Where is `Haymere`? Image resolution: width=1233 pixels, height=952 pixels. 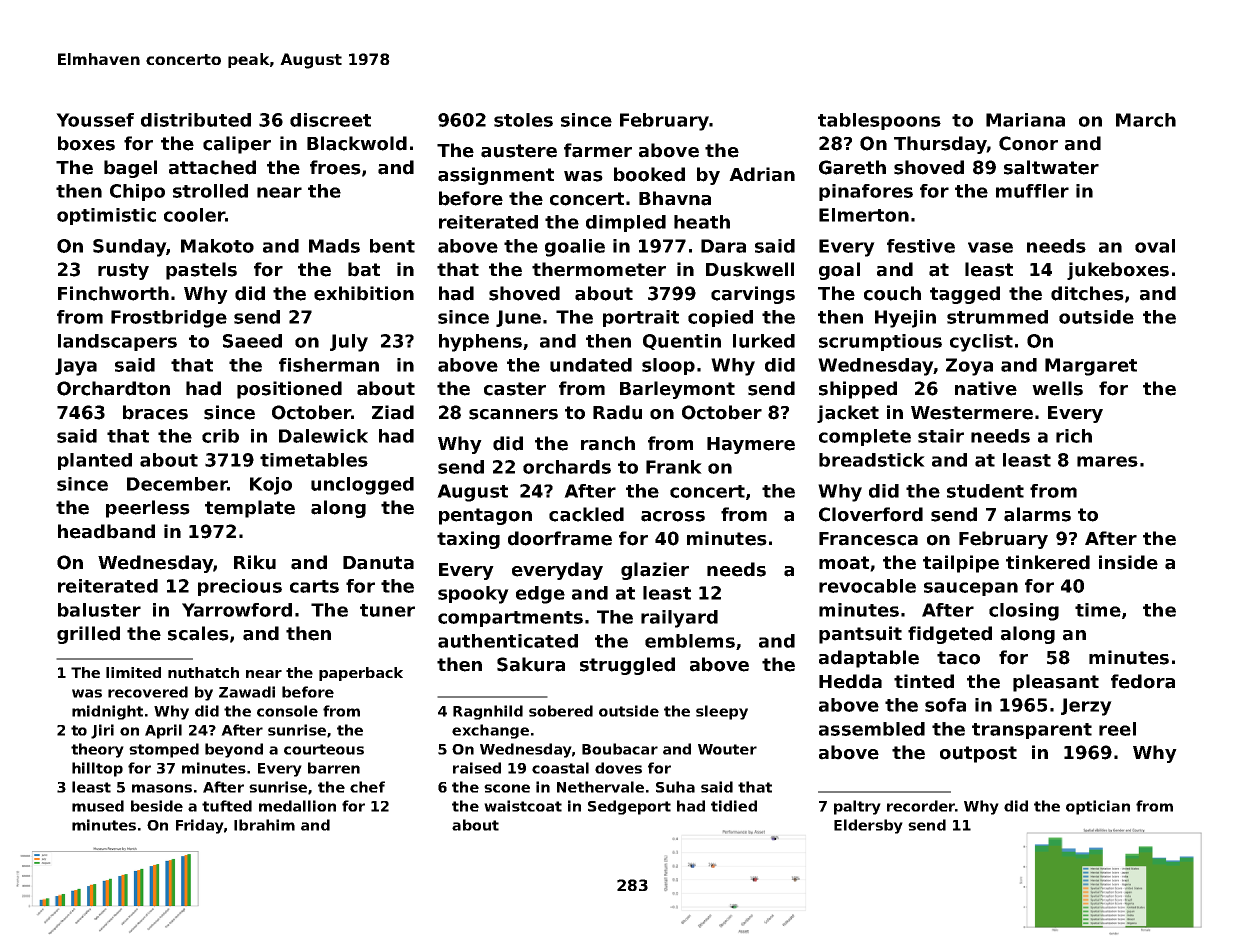 Haymere is located at coordinates (751, 445).
